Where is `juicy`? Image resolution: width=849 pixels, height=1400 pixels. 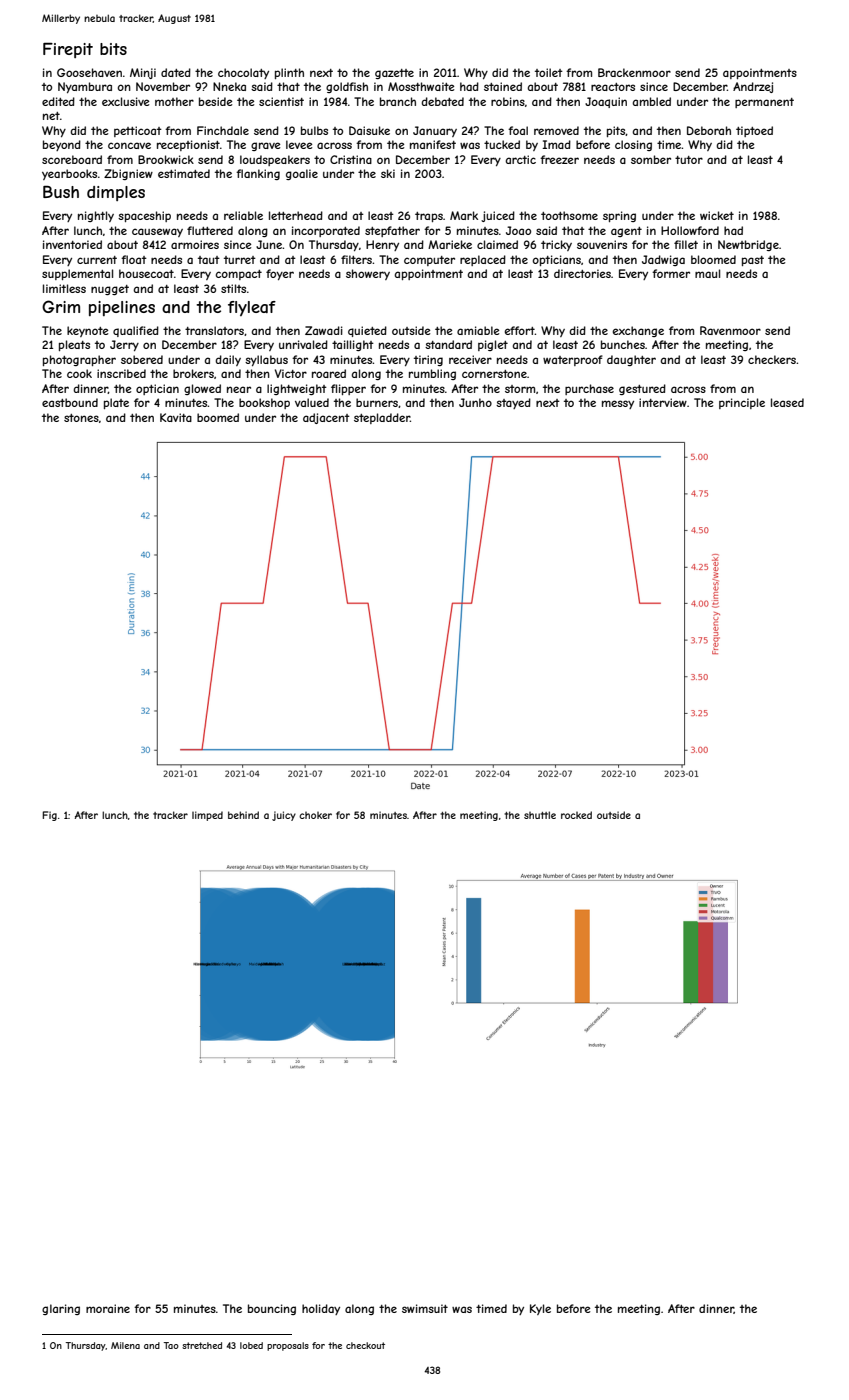
juicy is located at coordinates (284, 816).
